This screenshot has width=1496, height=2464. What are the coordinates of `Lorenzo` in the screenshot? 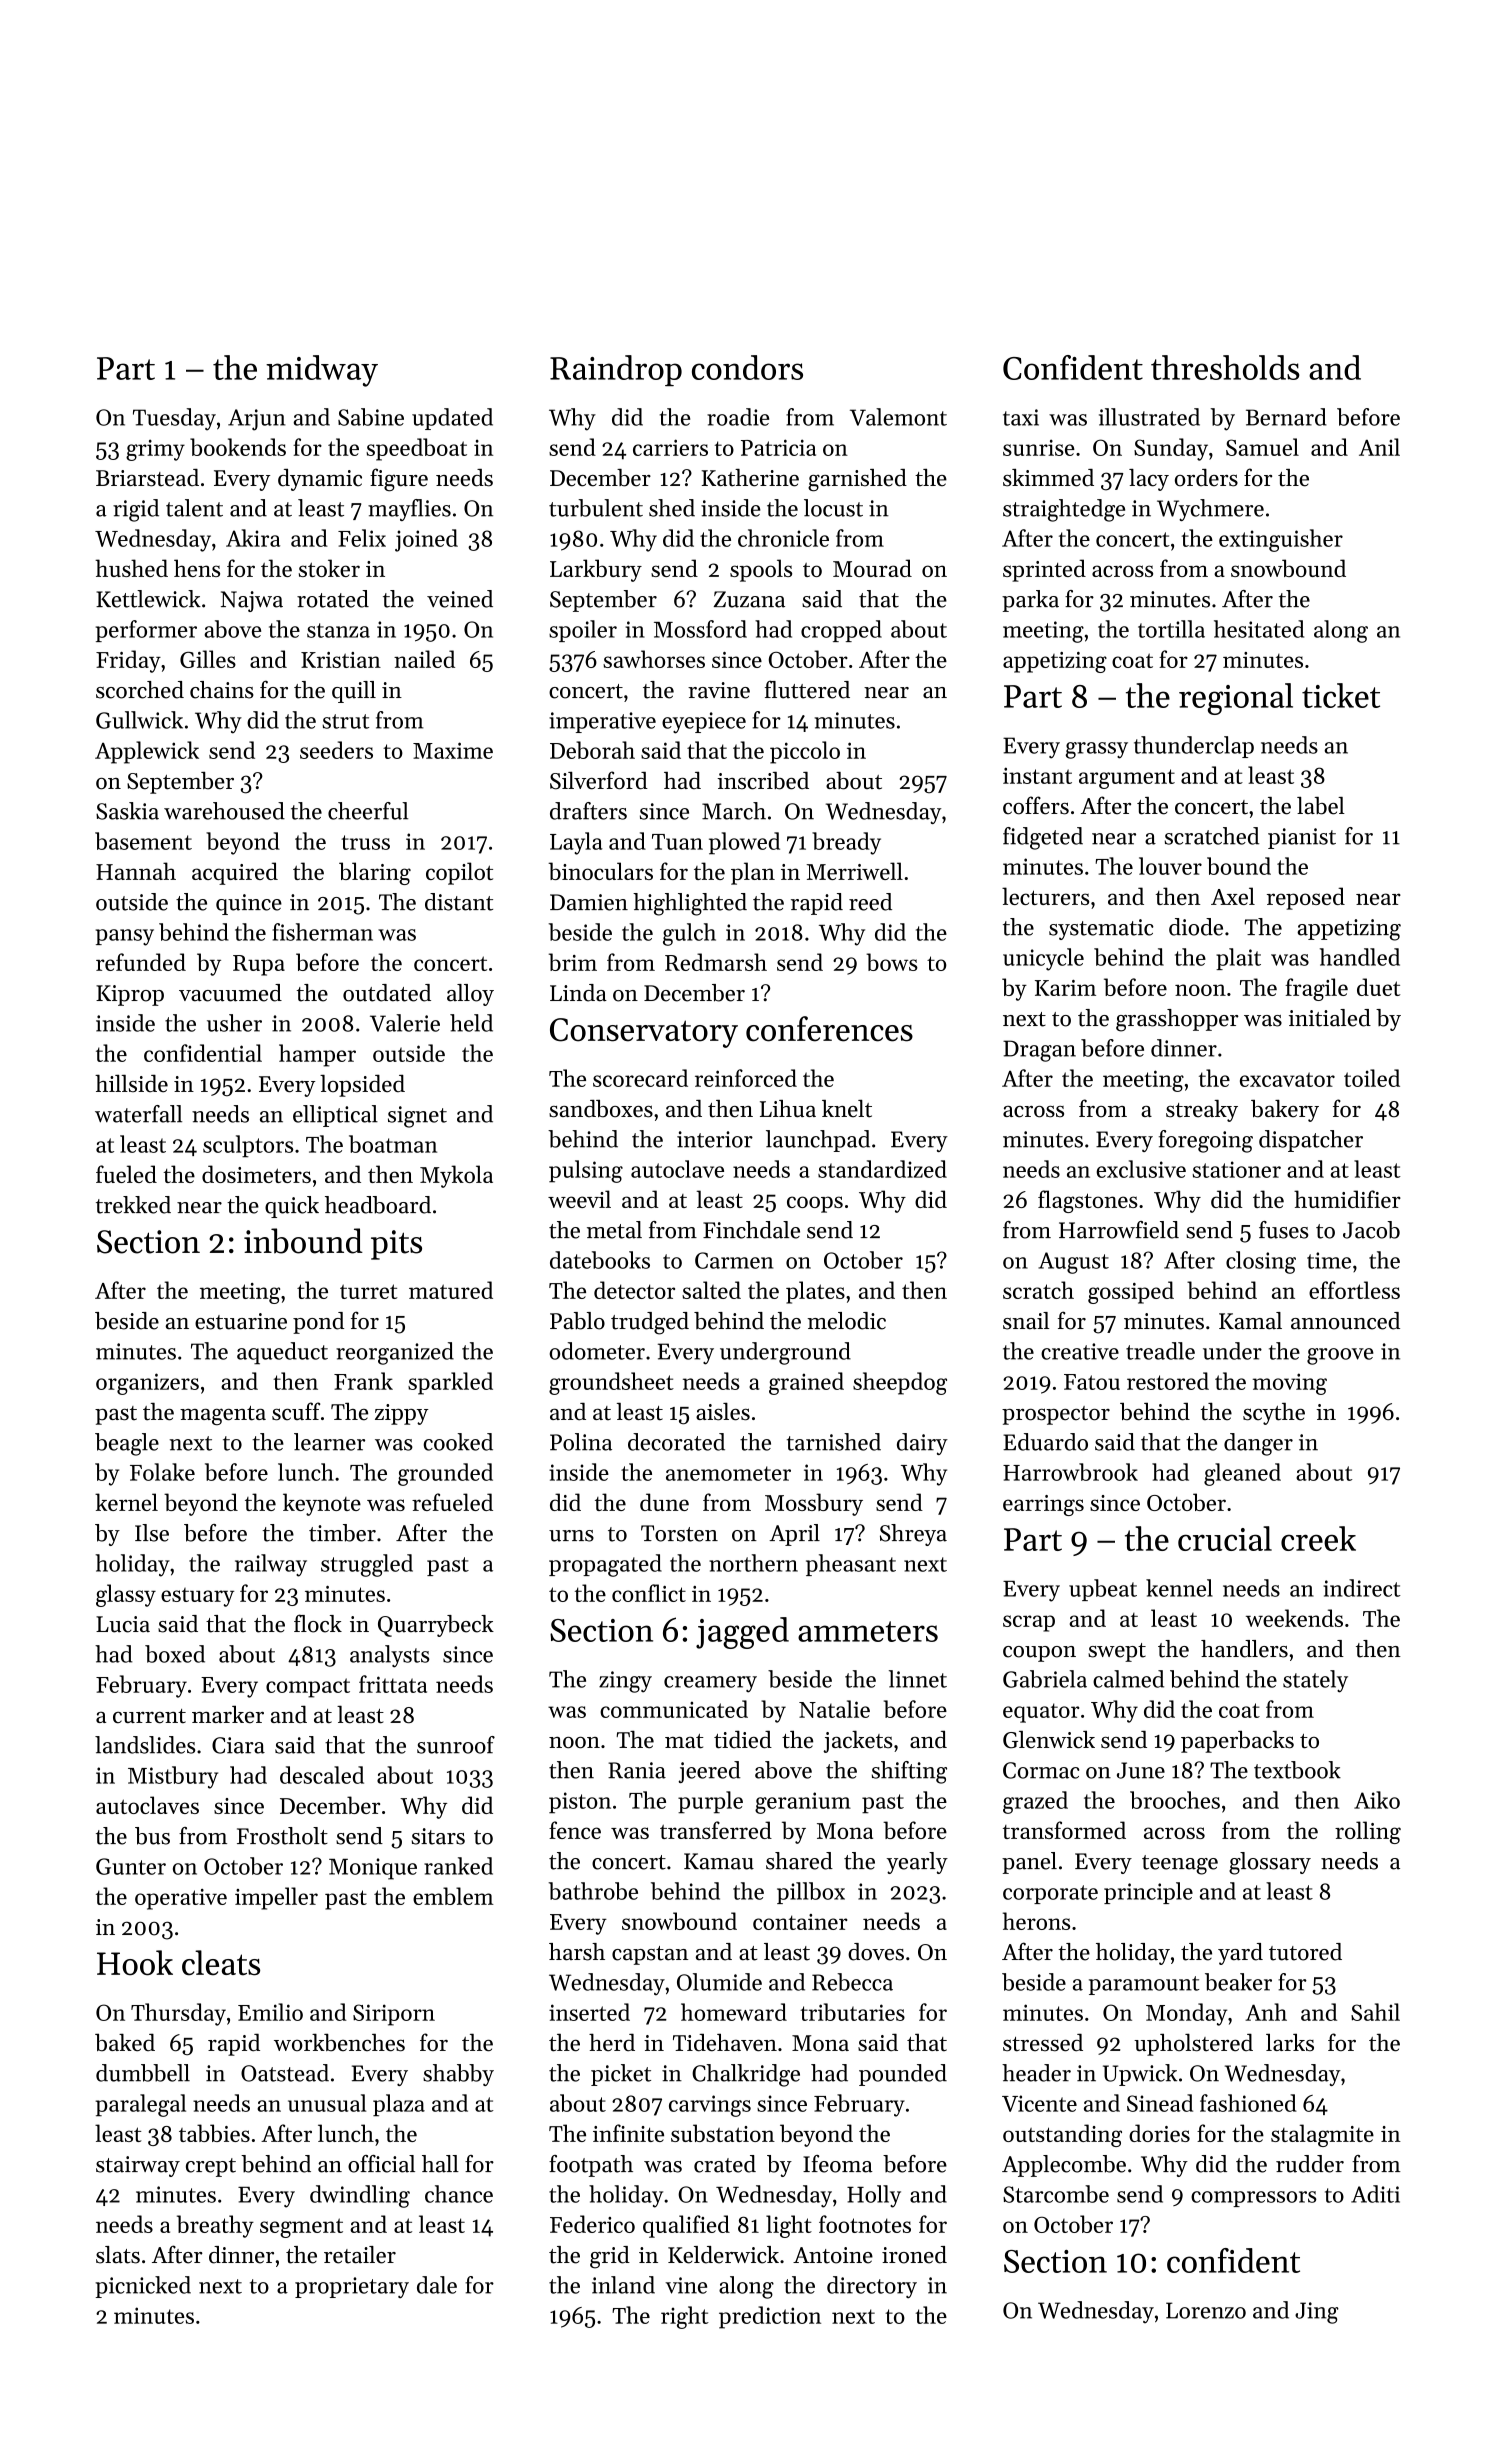 It's located at (1206, 2310).
